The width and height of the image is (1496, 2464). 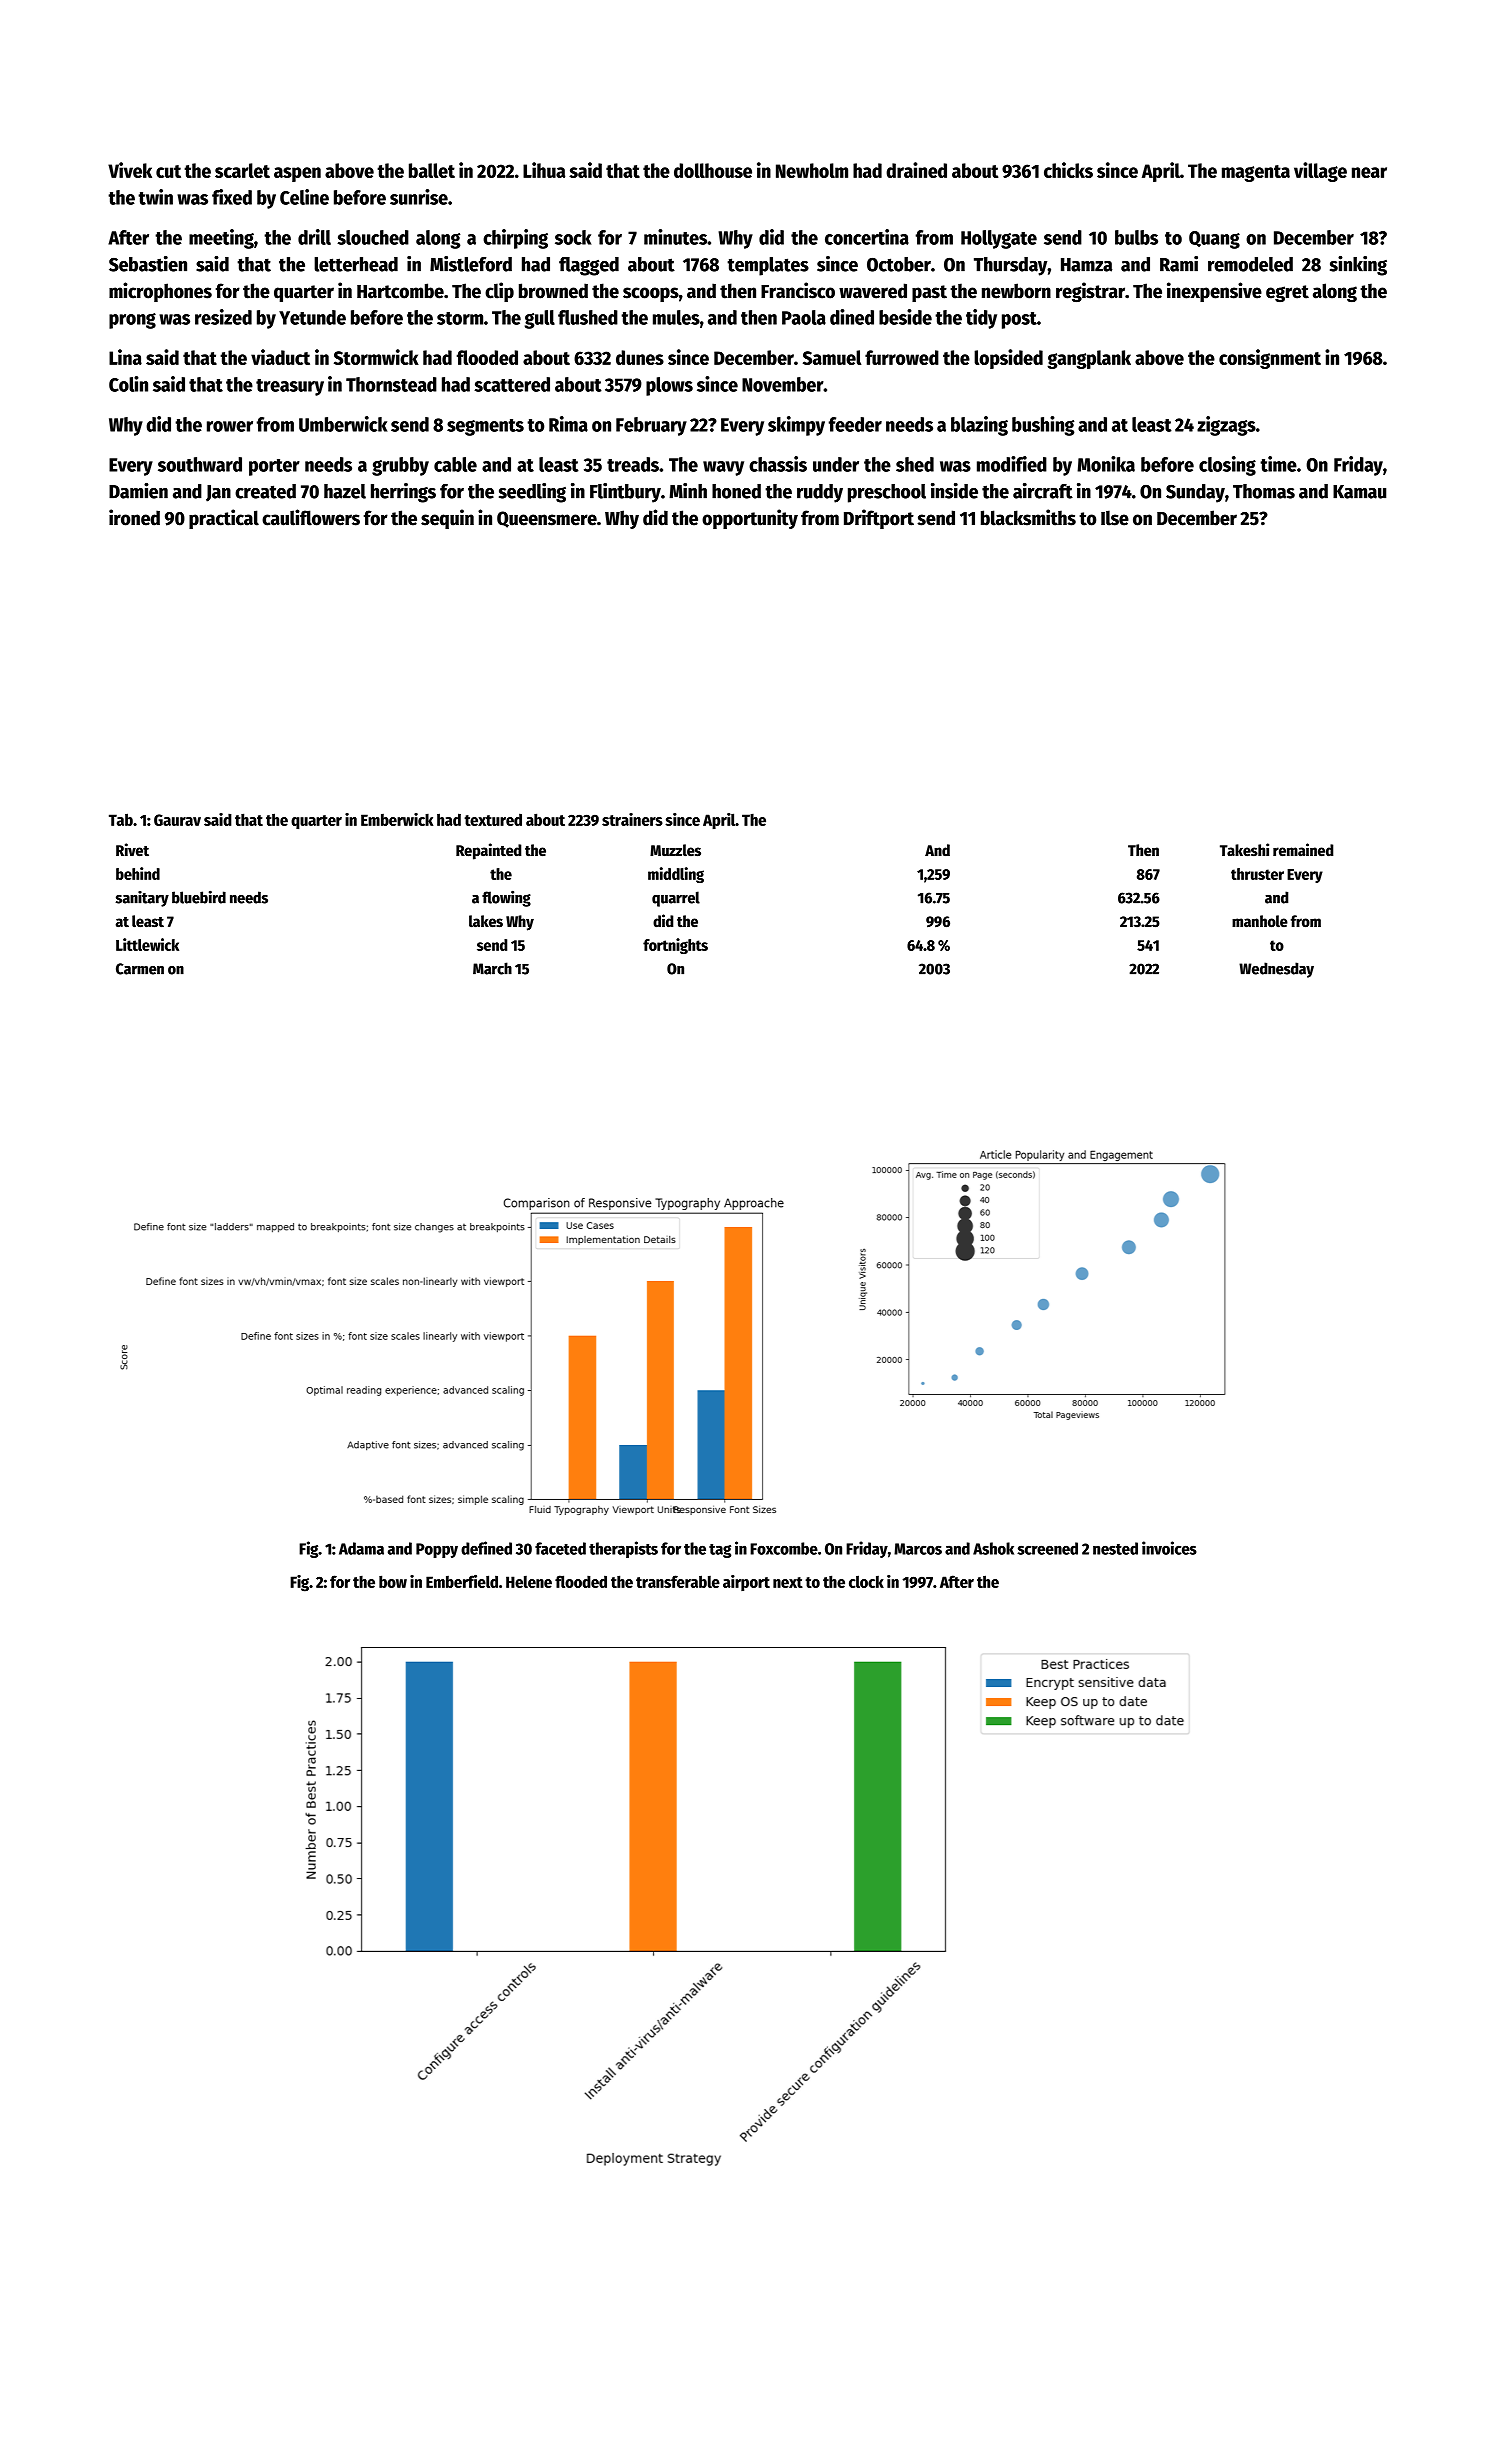 I want to click on Adama, so click(x=361, y=1548).
